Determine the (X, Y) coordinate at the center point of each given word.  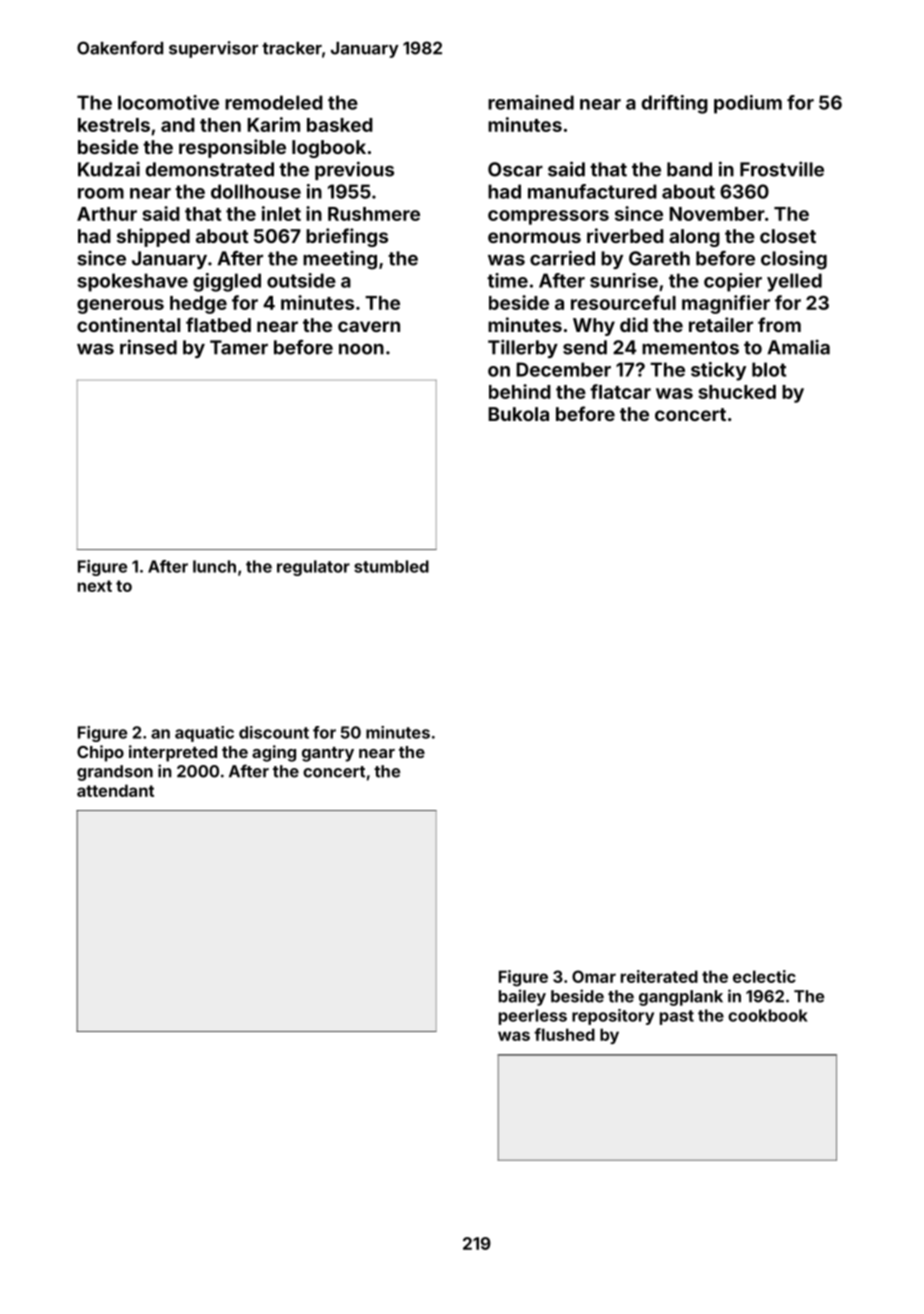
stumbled (391, 566)
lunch (214, 566)
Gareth (659, 258)
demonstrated (210, 169)
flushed (564, 1034)
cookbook (768, 1015)
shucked (737, 392)
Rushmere (374, 214)
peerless (533, 1017)
